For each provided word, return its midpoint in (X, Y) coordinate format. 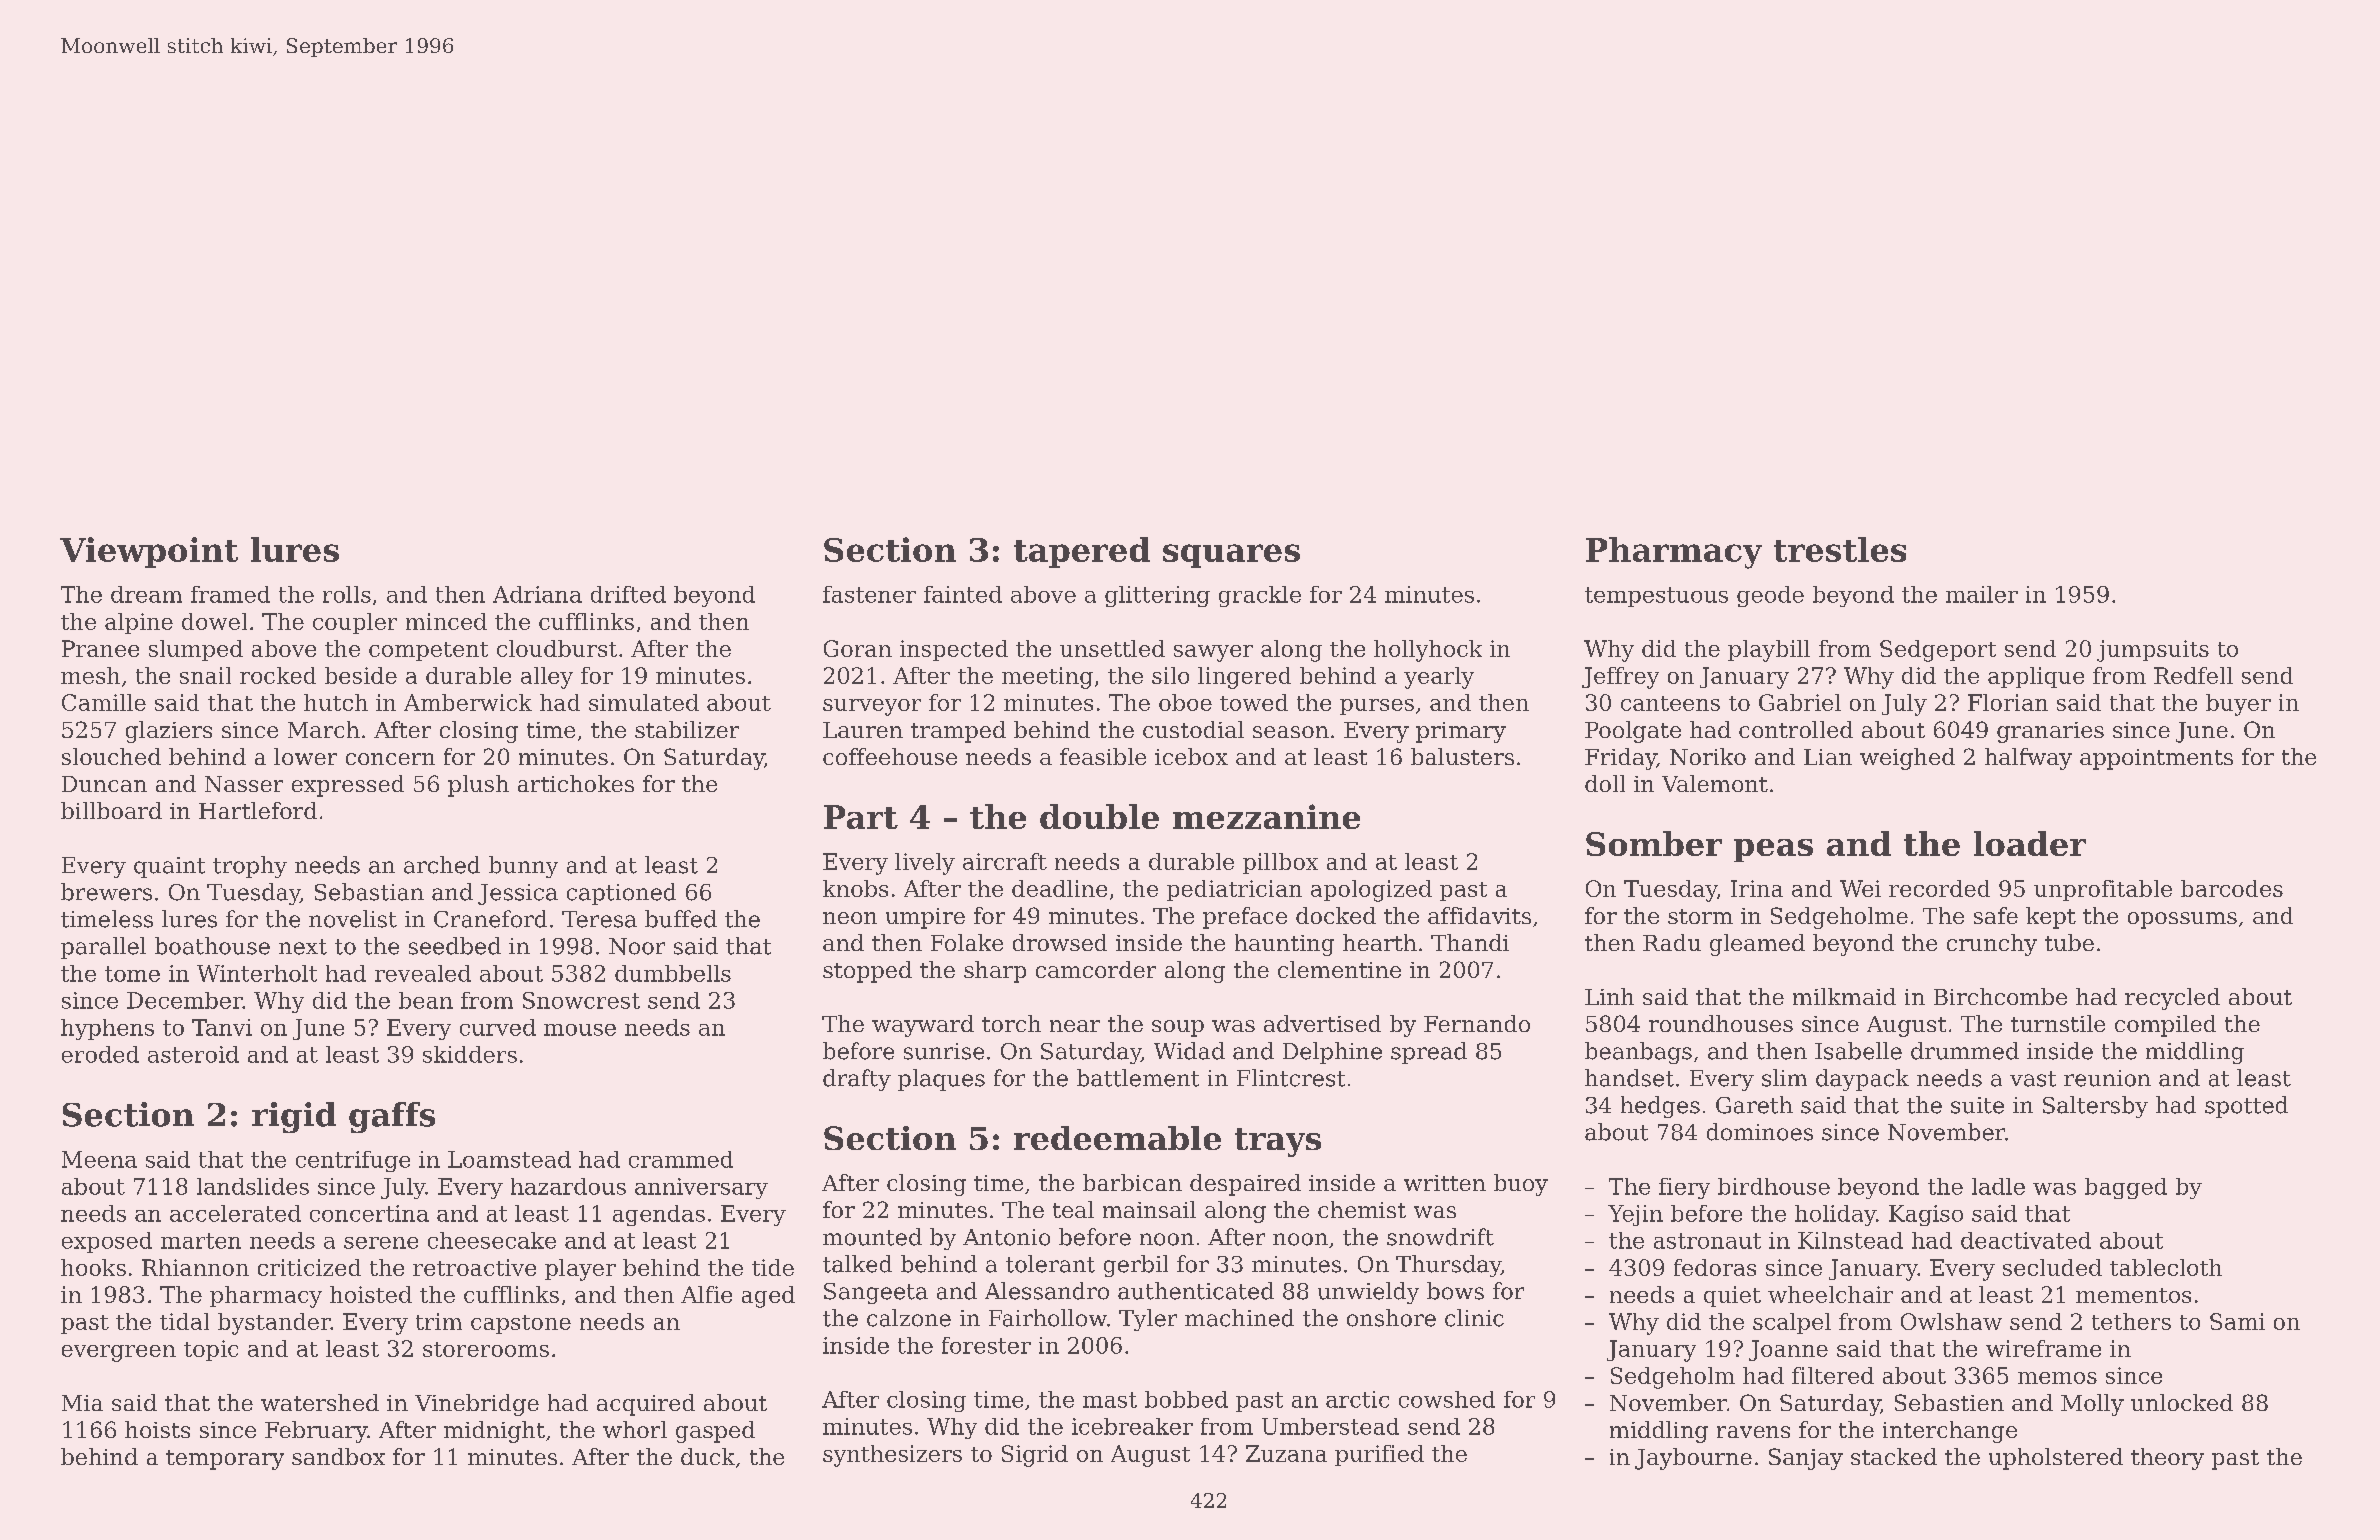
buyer (2238, 705)
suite (1977, 1105)
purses (1377, 707)
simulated (644, 702)
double (1099, 816)
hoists (157, 1429)
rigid (294, 1117)
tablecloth (2166, 1267)
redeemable (1117, 1138)
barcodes (2232, 888)
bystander (274, 1324)
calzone (909, 1318)
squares (1231, 556)
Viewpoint (149, 552)
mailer (1982, 594)
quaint (169, 867)
